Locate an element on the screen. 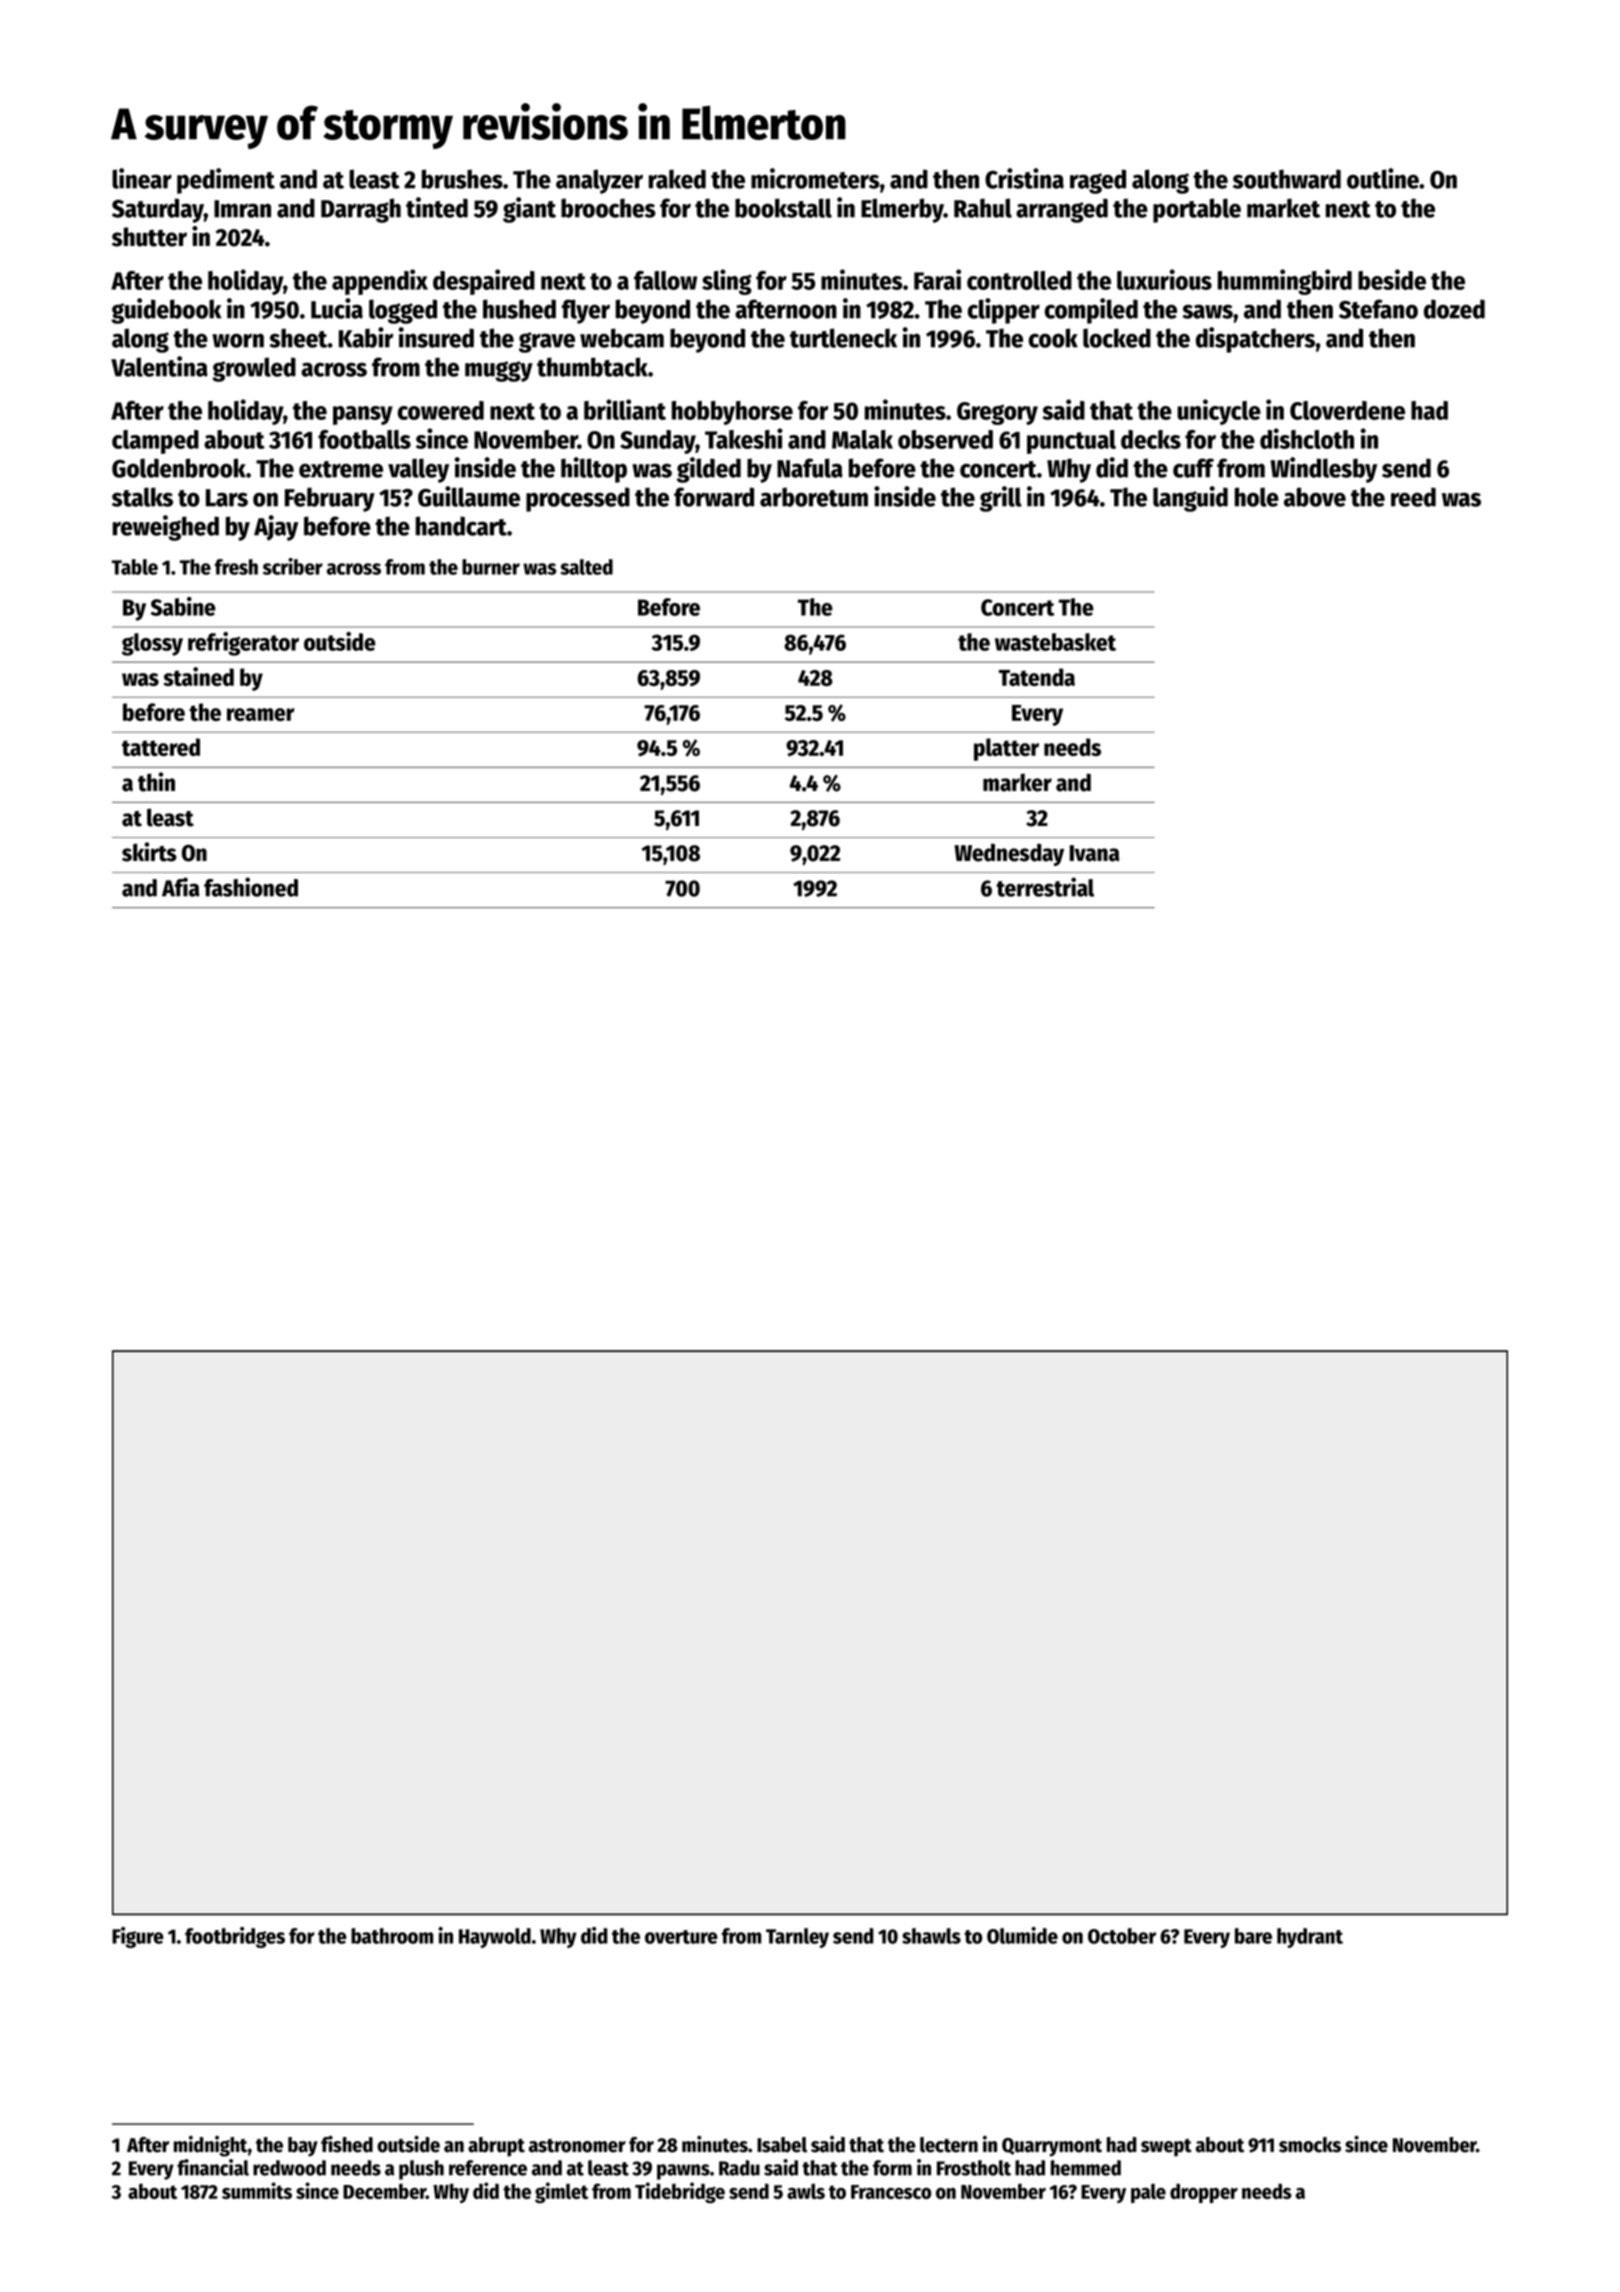 The image size is (1620, 2292). reamer is located at coordinates (261, 714).
